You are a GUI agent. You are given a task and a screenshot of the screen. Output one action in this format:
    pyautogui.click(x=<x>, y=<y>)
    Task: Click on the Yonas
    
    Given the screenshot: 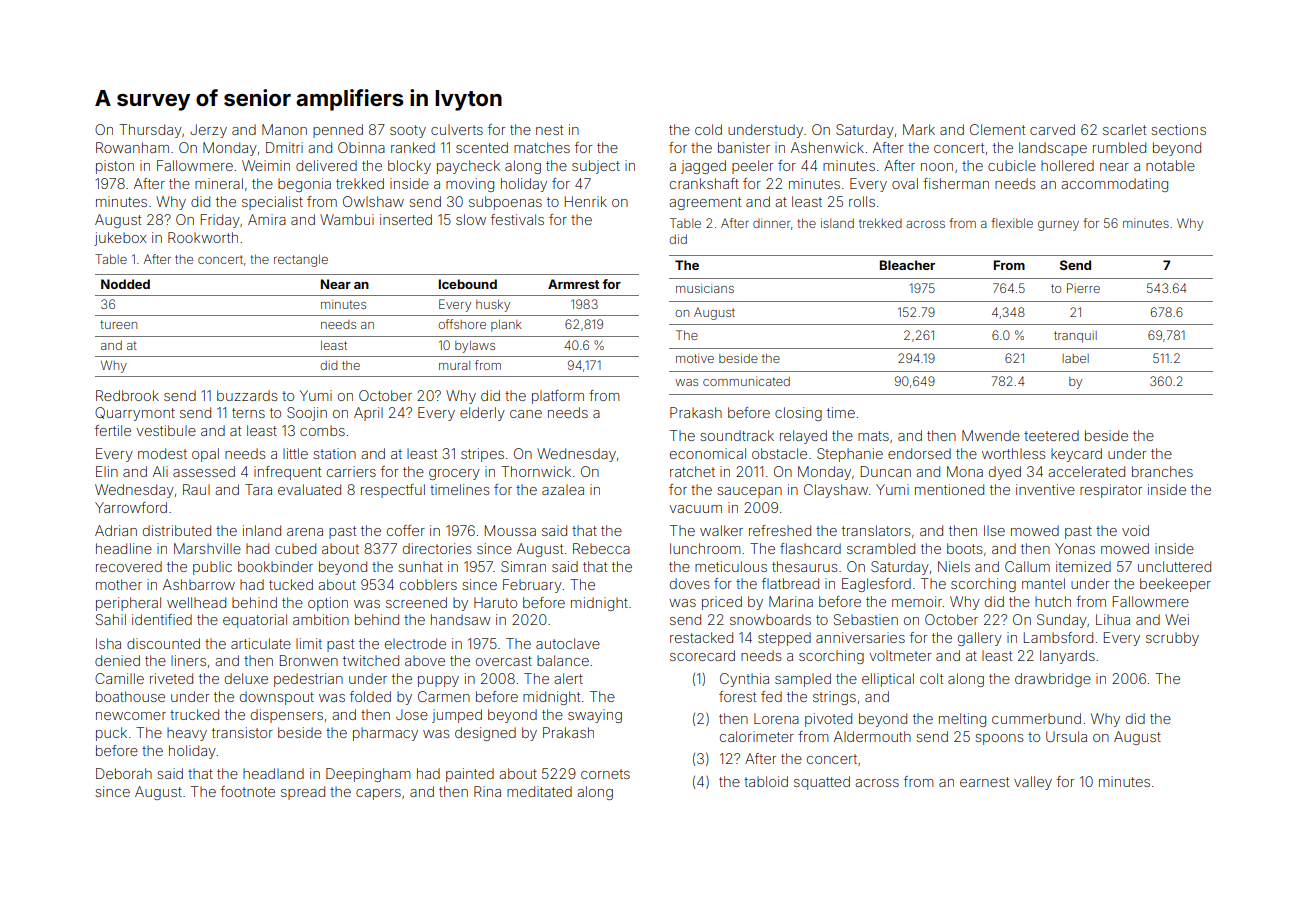 What is the action you would take?
    pyautogui.click(x=1075, y=548)
